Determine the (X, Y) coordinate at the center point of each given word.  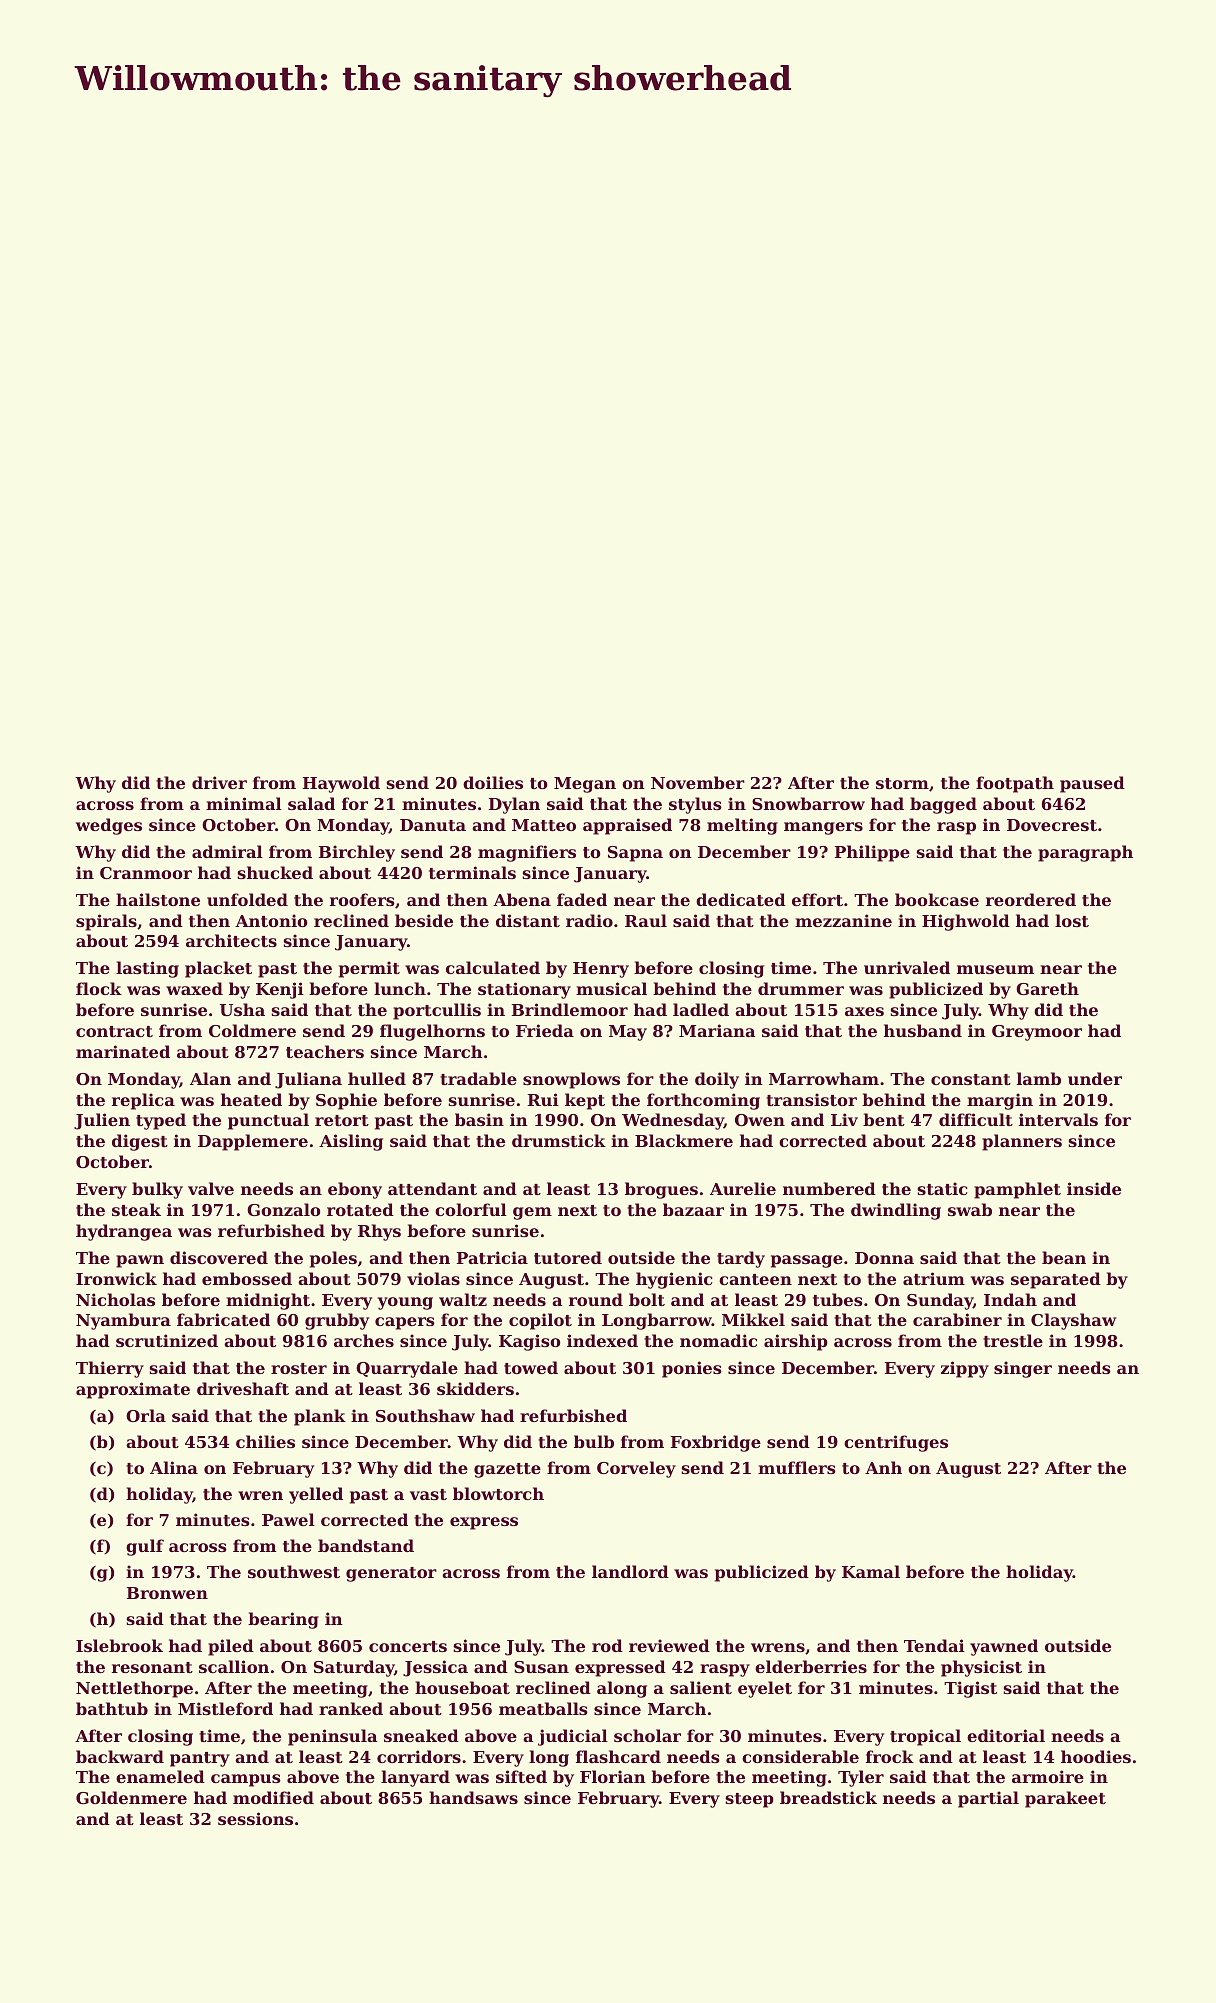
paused (1092, 784)
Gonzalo (284, 1209)
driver (219, 782)
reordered (1031, 899)
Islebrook (119, 1645)
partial (988, 1799)
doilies (493, 782)
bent (884, 1119)
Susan (541, 1667)
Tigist (970, 1689)
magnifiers (527, 853)
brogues (661, 1190)
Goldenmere (131, 1797)
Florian (613, 1776)
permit (369, 969)
